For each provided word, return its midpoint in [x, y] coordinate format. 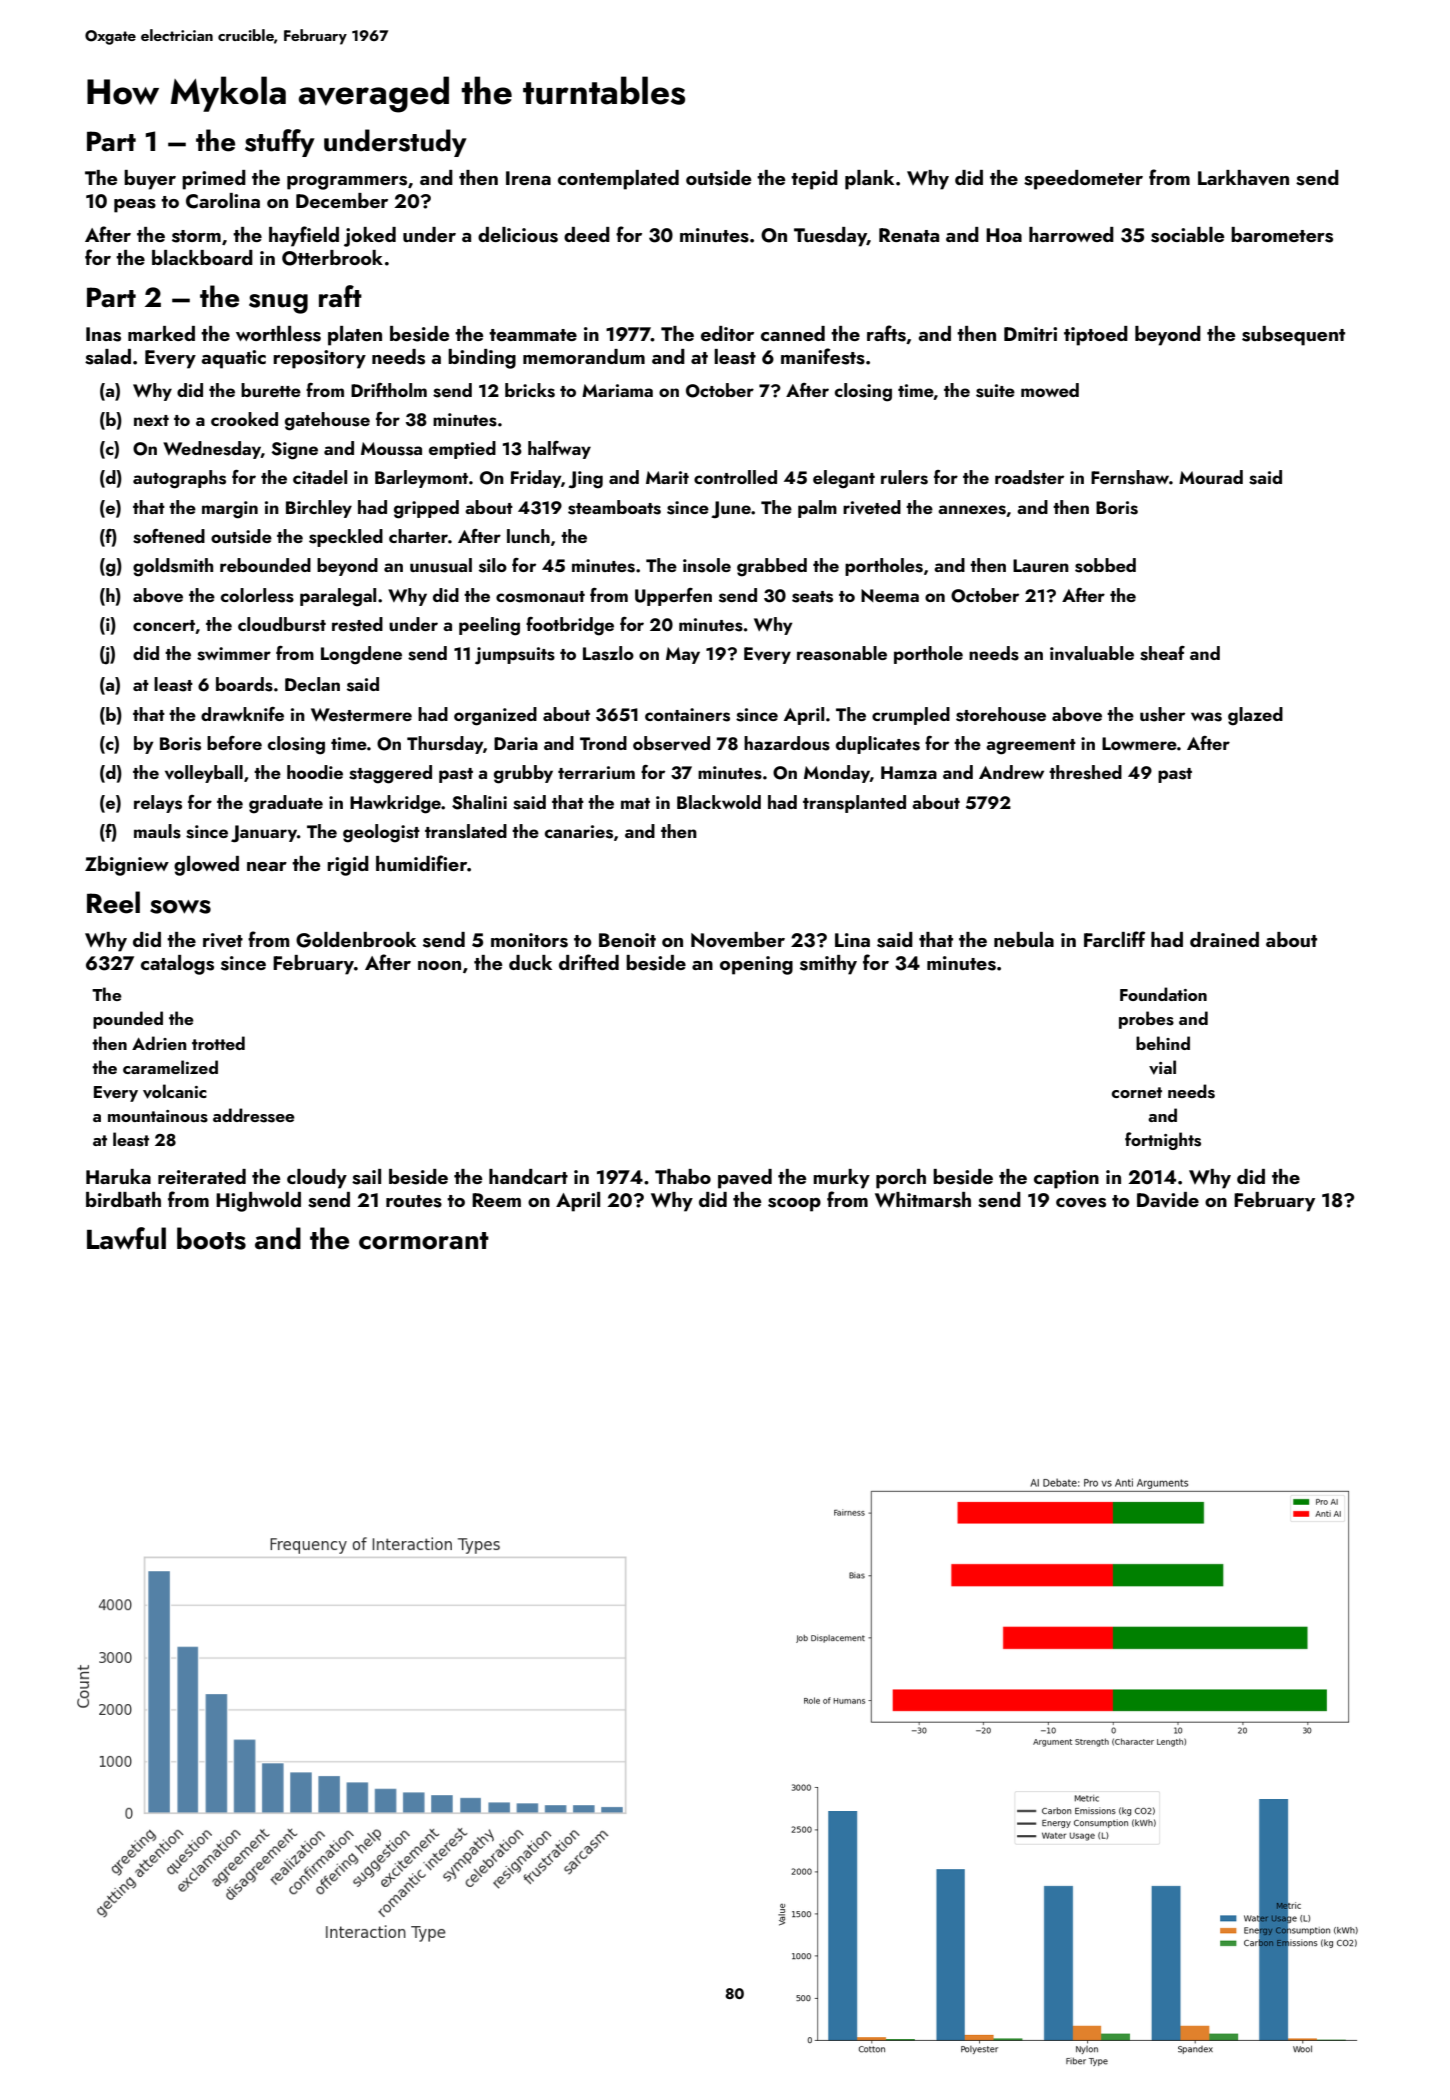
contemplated [618, 180]
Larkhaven [1243, 178]
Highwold [258, 1202]
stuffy [280, 143]
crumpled [911, 716]
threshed [1085, 772]
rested [357, 624]
